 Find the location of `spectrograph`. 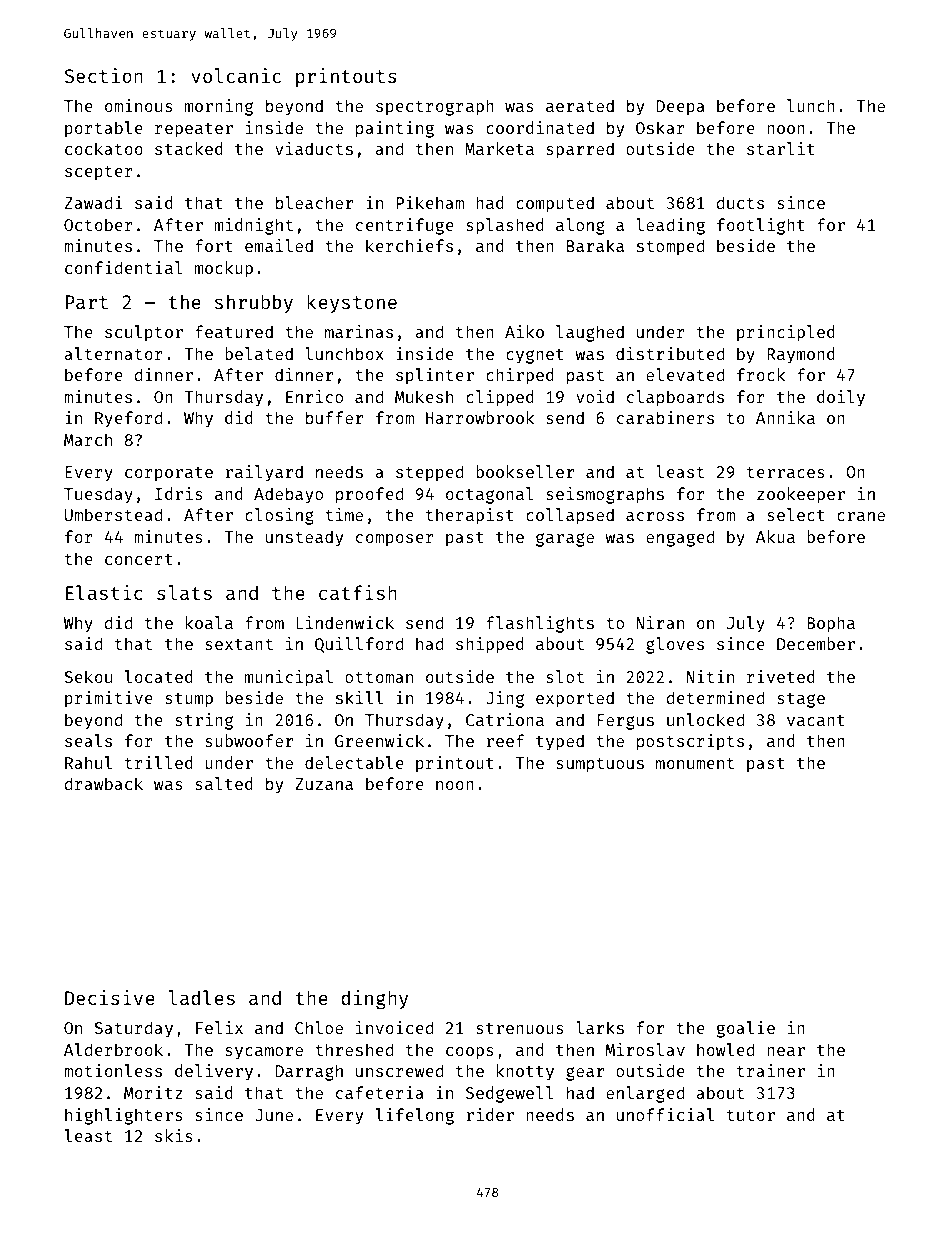

spectrograph is located at coordinates (435, 107).
